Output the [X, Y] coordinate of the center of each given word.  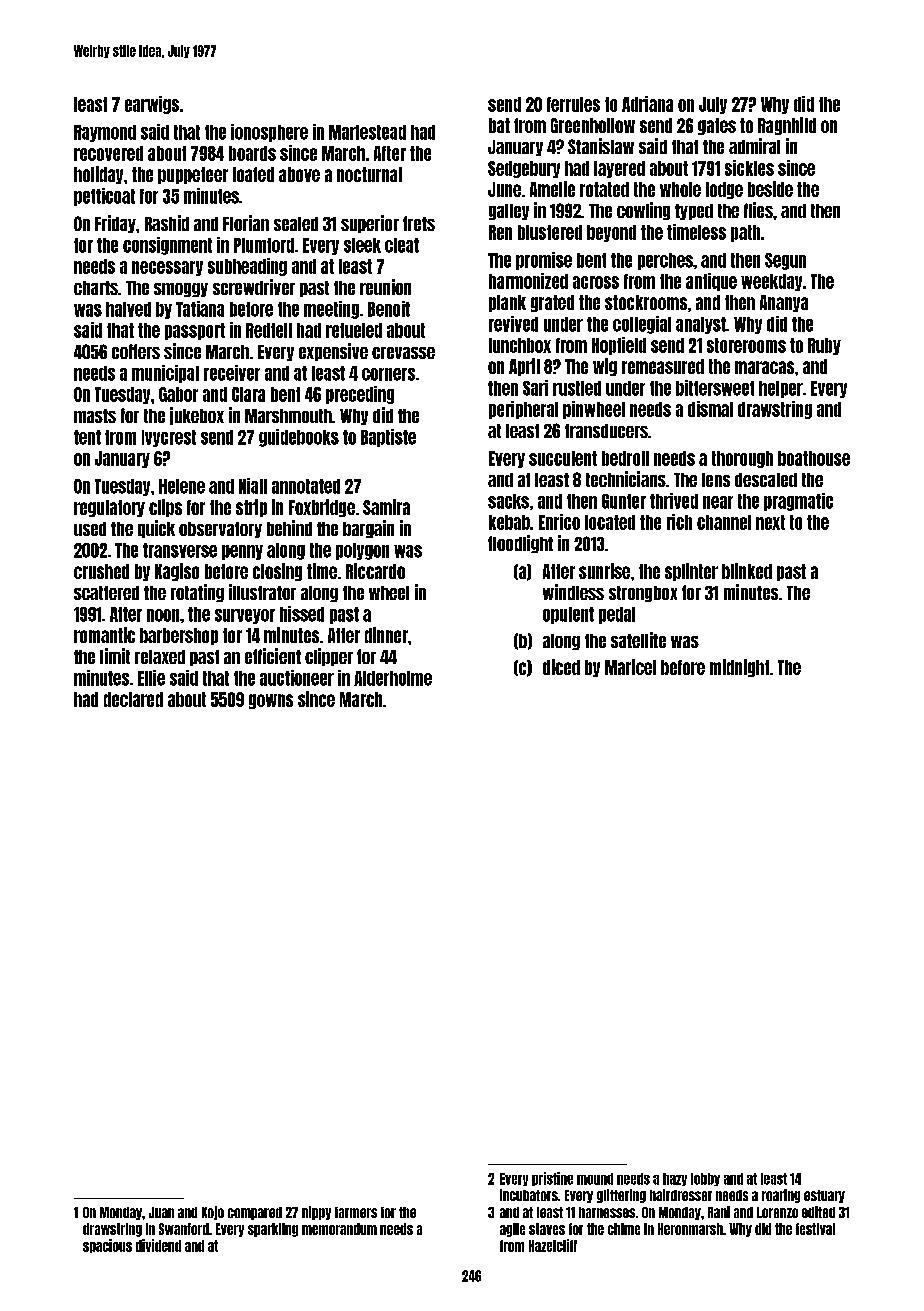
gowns [271, 701]
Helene [182, 486]
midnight [739, 668]
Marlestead [367, 132]
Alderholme [393, 678]
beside [770, 189]
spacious [107, 1246]
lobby [705, 1179]
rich [679, 522]
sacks [508, 501]
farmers [356, 1212]
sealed [296, 224]
